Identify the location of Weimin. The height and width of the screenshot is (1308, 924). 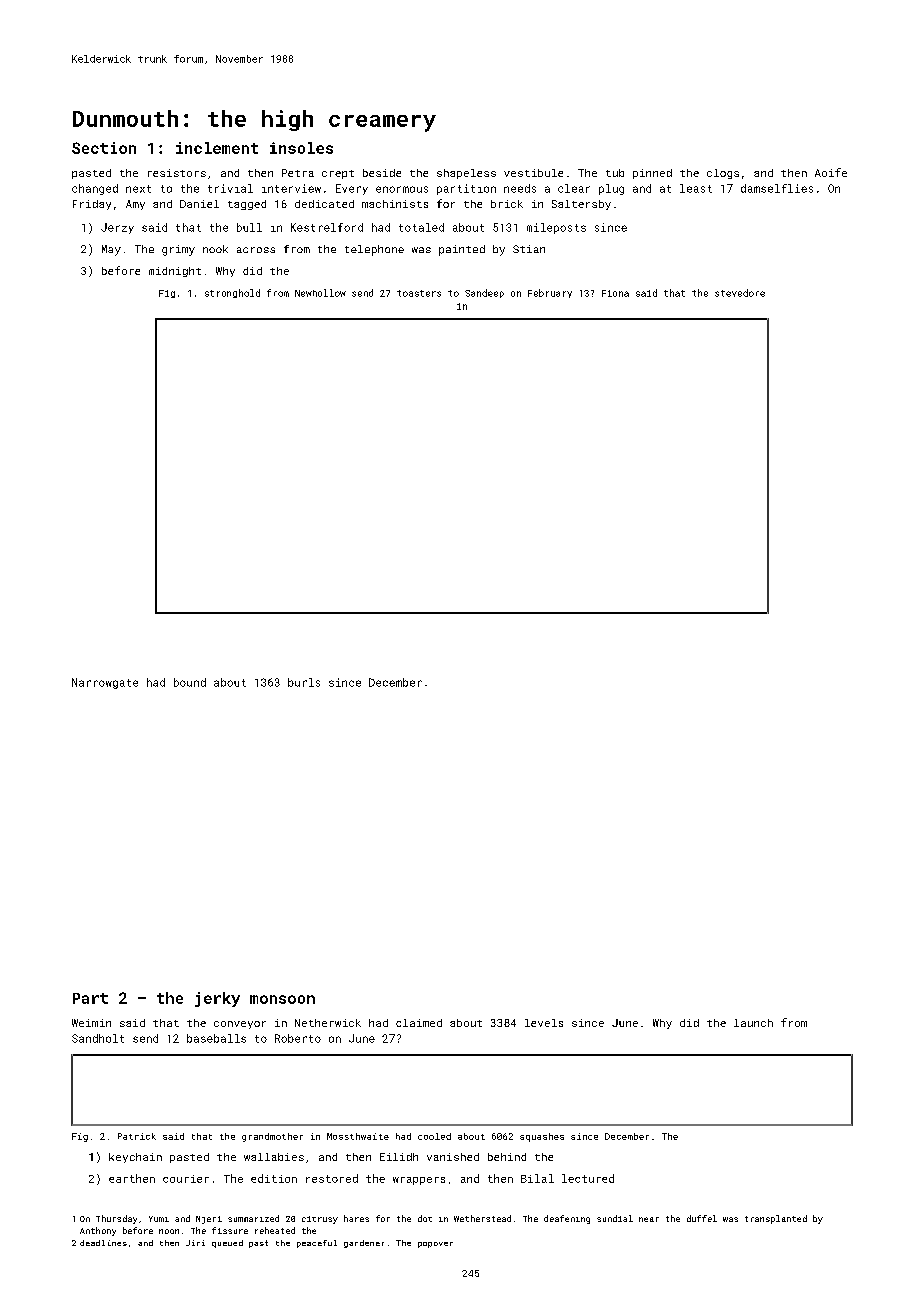
(91, 1023).
